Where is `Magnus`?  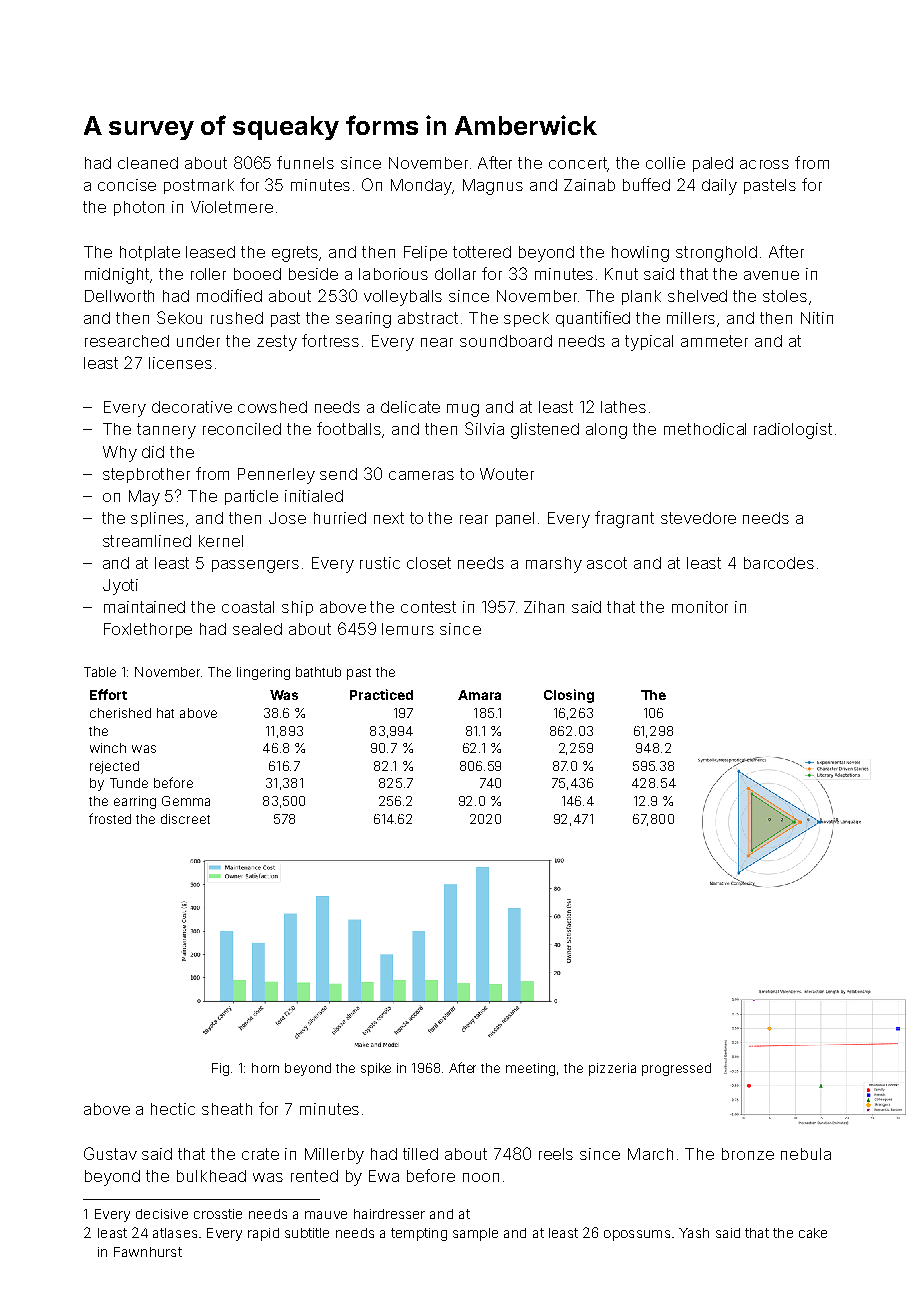 Magnus is located at coordinates (493, 187).
